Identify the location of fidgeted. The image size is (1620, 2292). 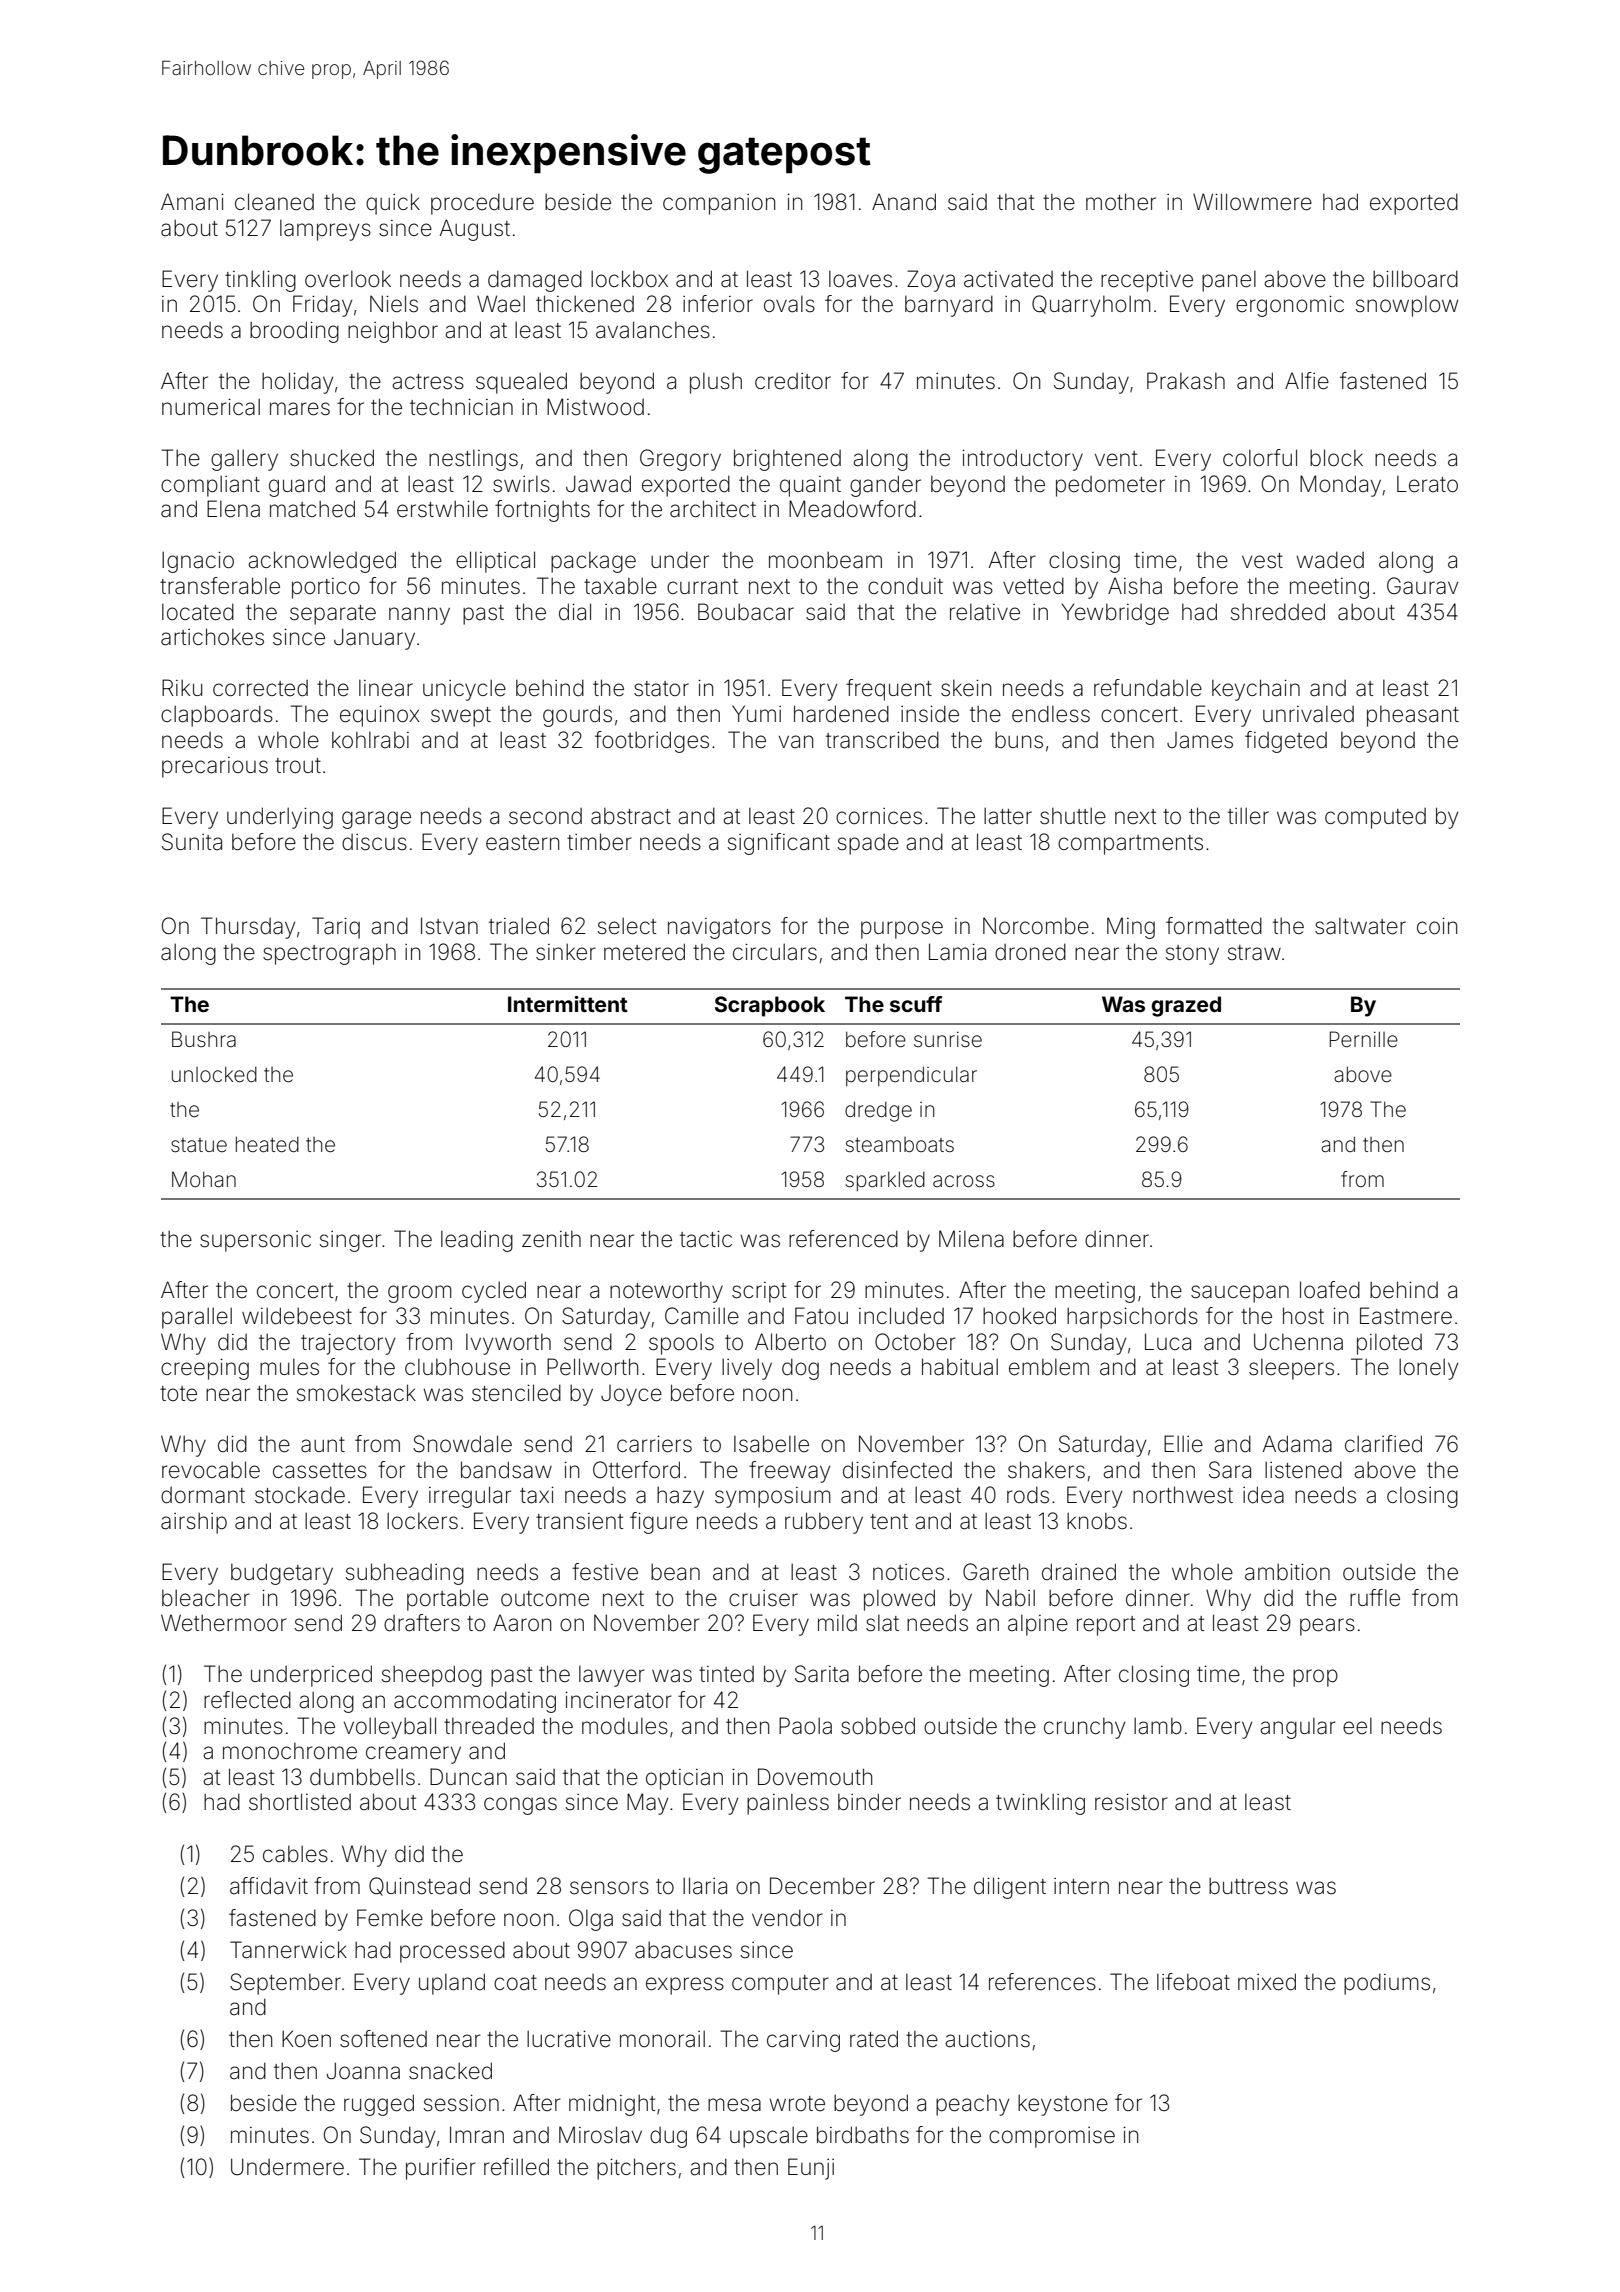
(1286, 742).
